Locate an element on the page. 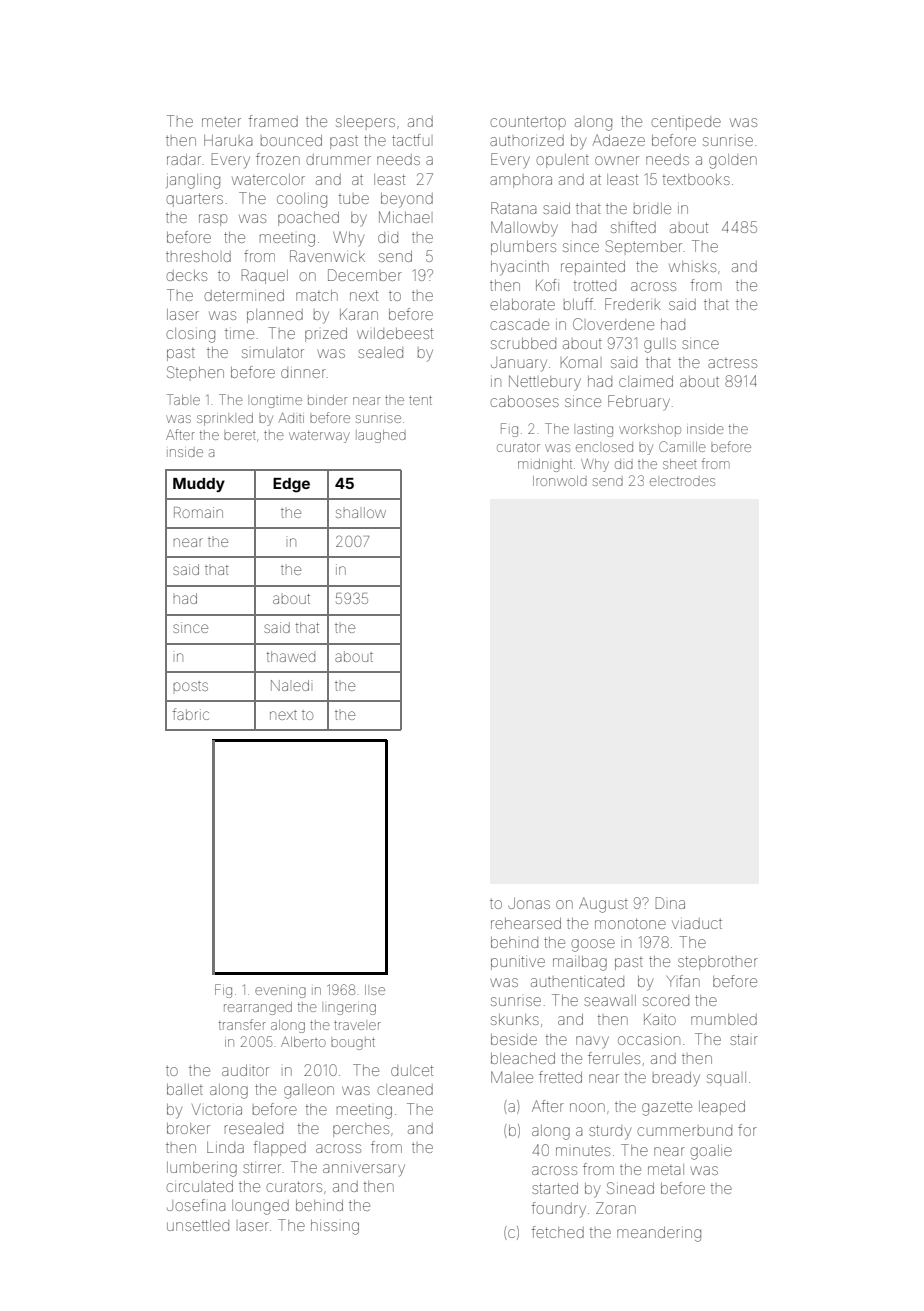 This page has height=1311, width=924. owner is located at coordinates (617, 160).
